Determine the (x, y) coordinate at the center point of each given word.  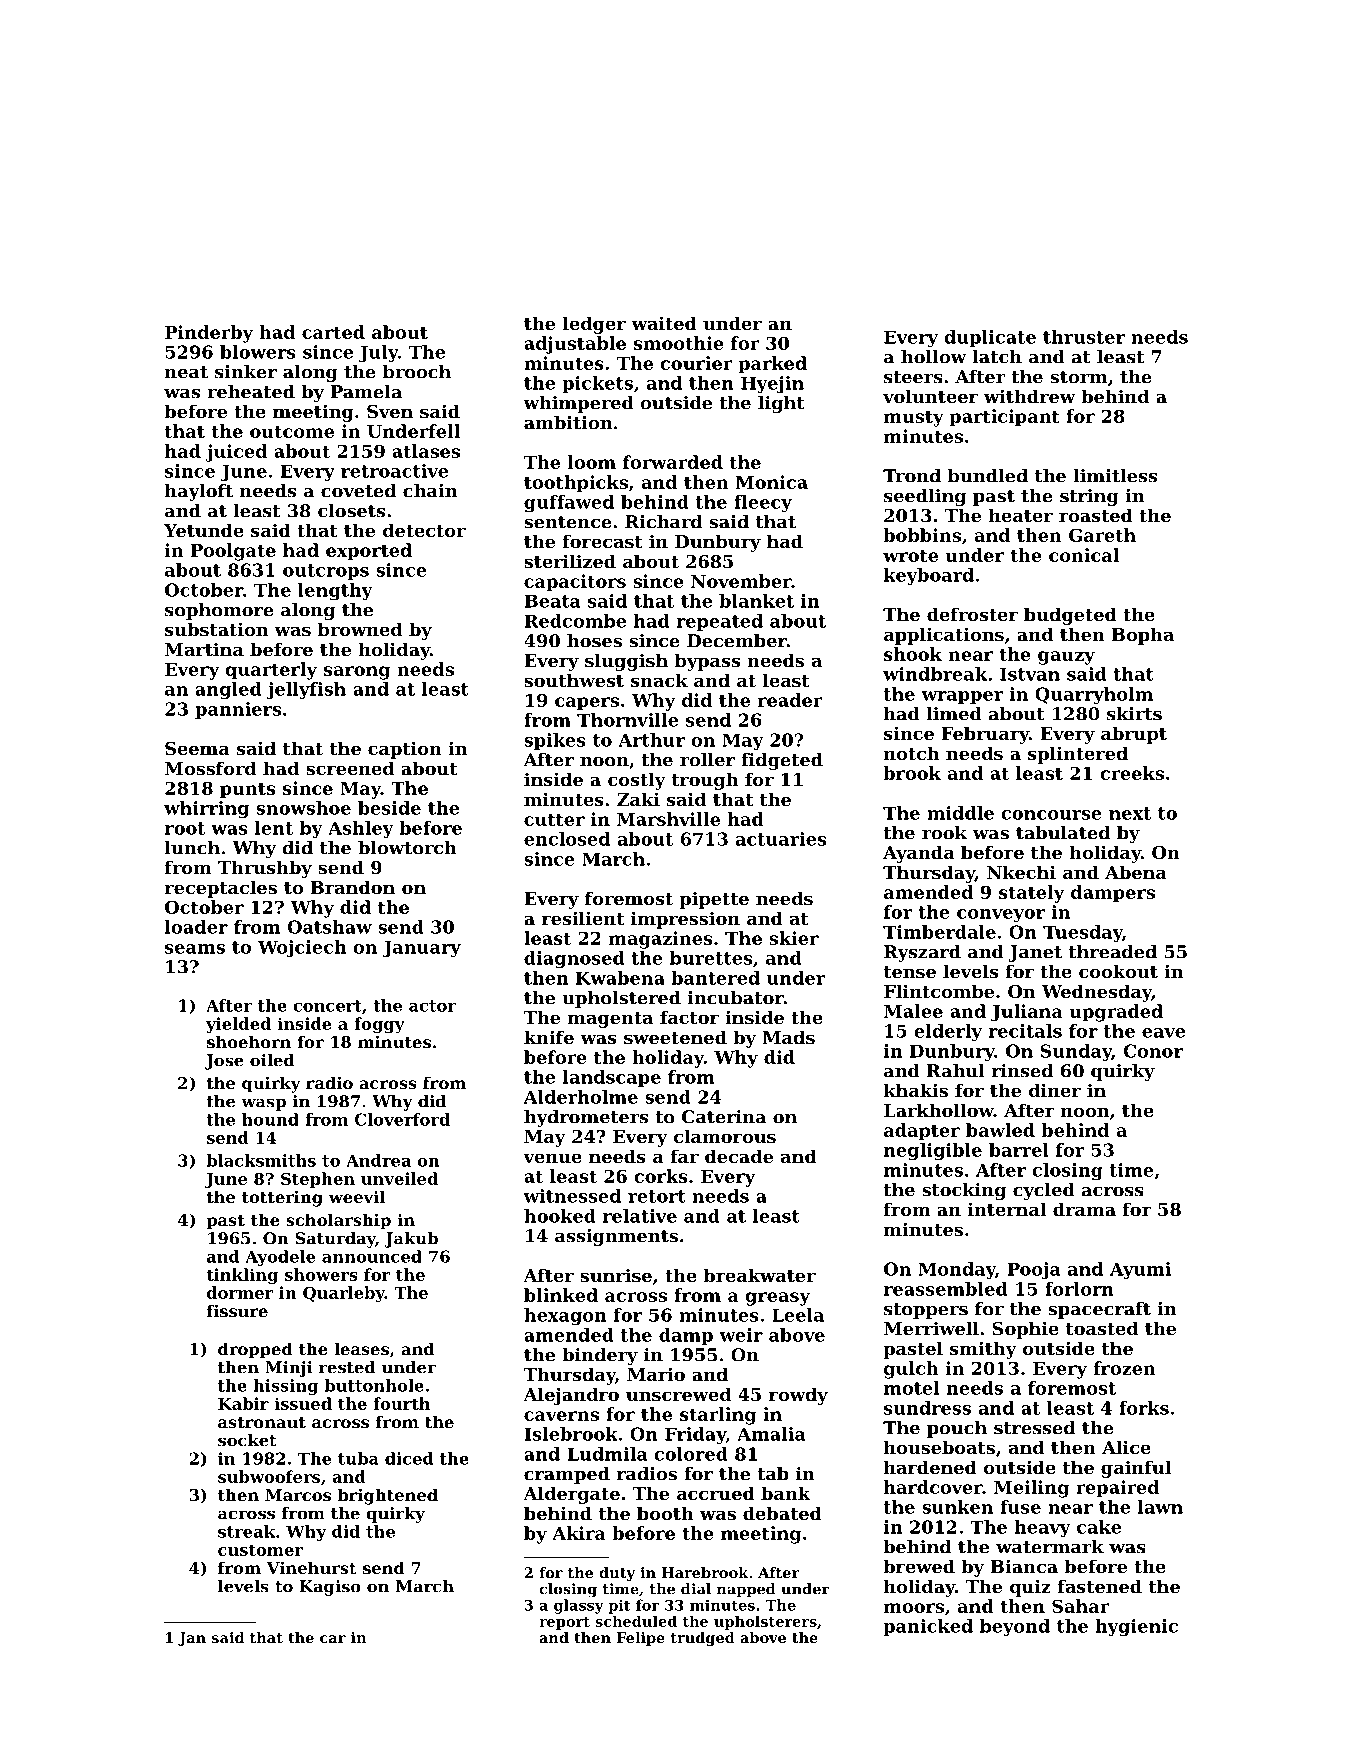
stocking (964, 1191)
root (185, 828)
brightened (388, 1496)
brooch (417, 372)
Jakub (411, 1240)
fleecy (763, 503)
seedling (925, 497)
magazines (660, 940)
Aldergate (571, 1495)
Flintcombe (939, 991)
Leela (798, 1315)
